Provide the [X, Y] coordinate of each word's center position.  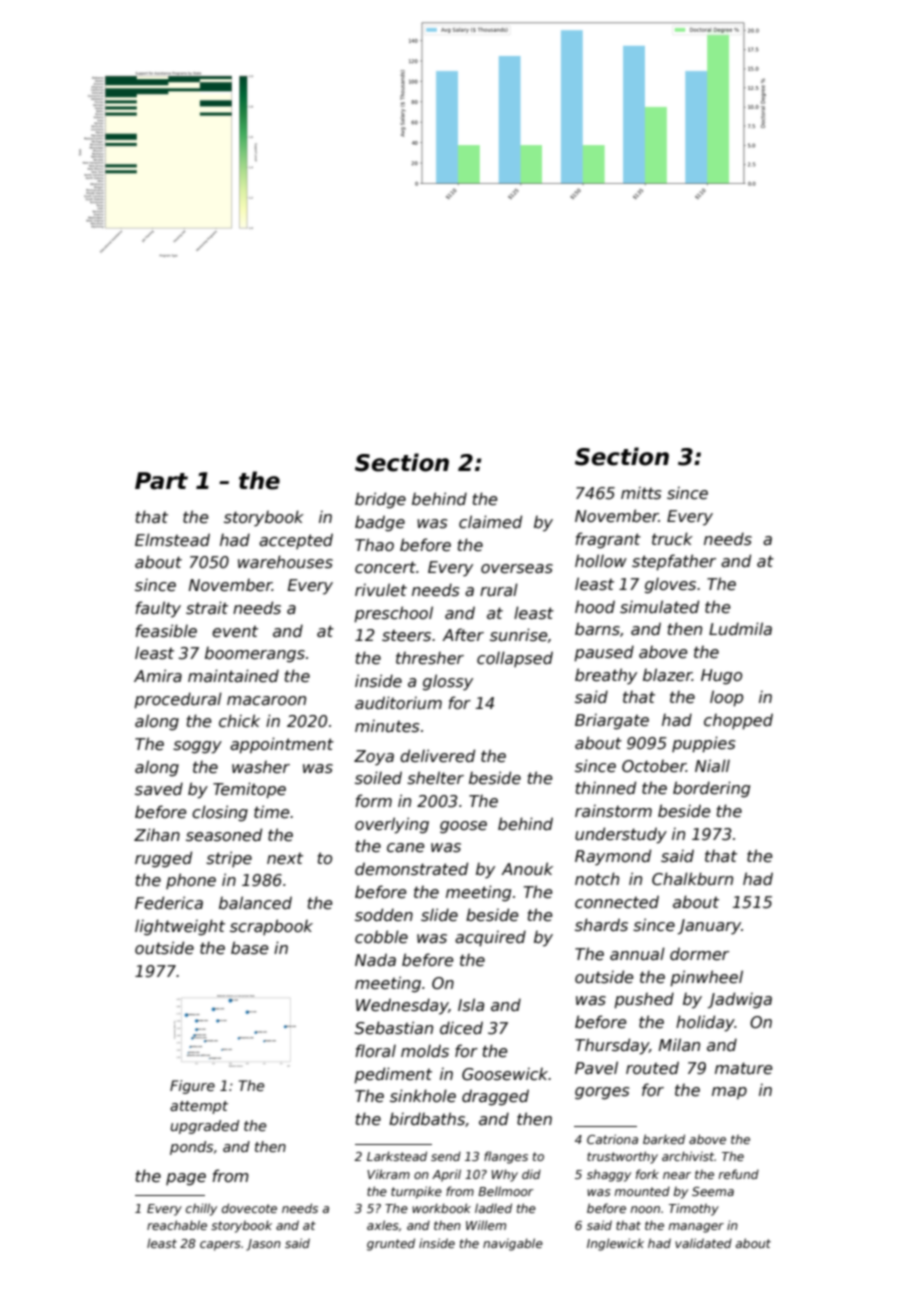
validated [703, 1243]
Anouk [527, 868]
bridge [380, 500]
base [250, 948]
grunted [391, 1244]
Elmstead [172, 540]
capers [220, 1246]
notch [597, 879]
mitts [641, 493]
